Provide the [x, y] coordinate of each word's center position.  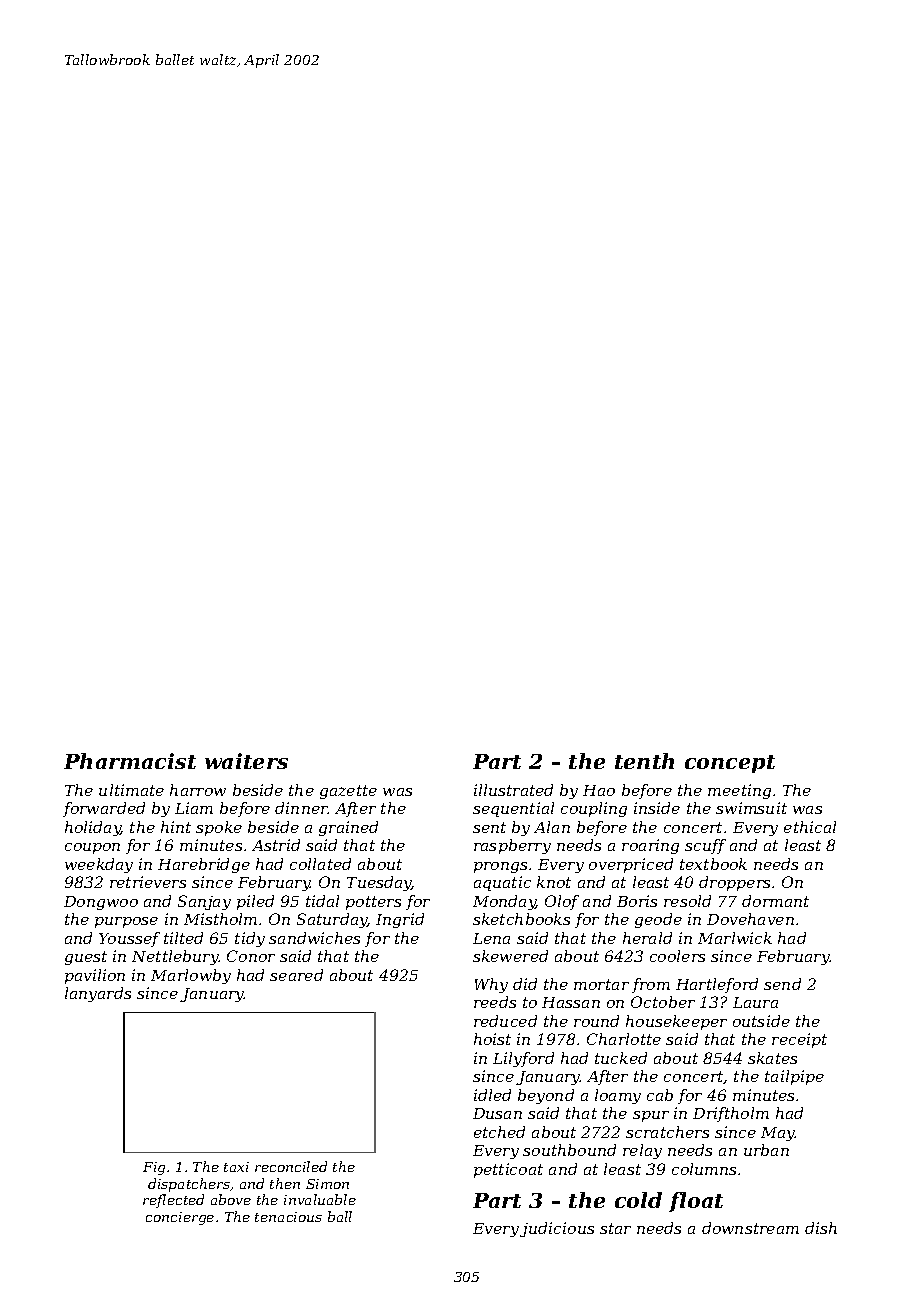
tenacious [288, 1217]
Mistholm [220, 919]
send [782, 984]
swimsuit [751, 808]
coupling [594, 809]
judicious [557, 1229]
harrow [198, 790]
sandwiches [314, 938]
